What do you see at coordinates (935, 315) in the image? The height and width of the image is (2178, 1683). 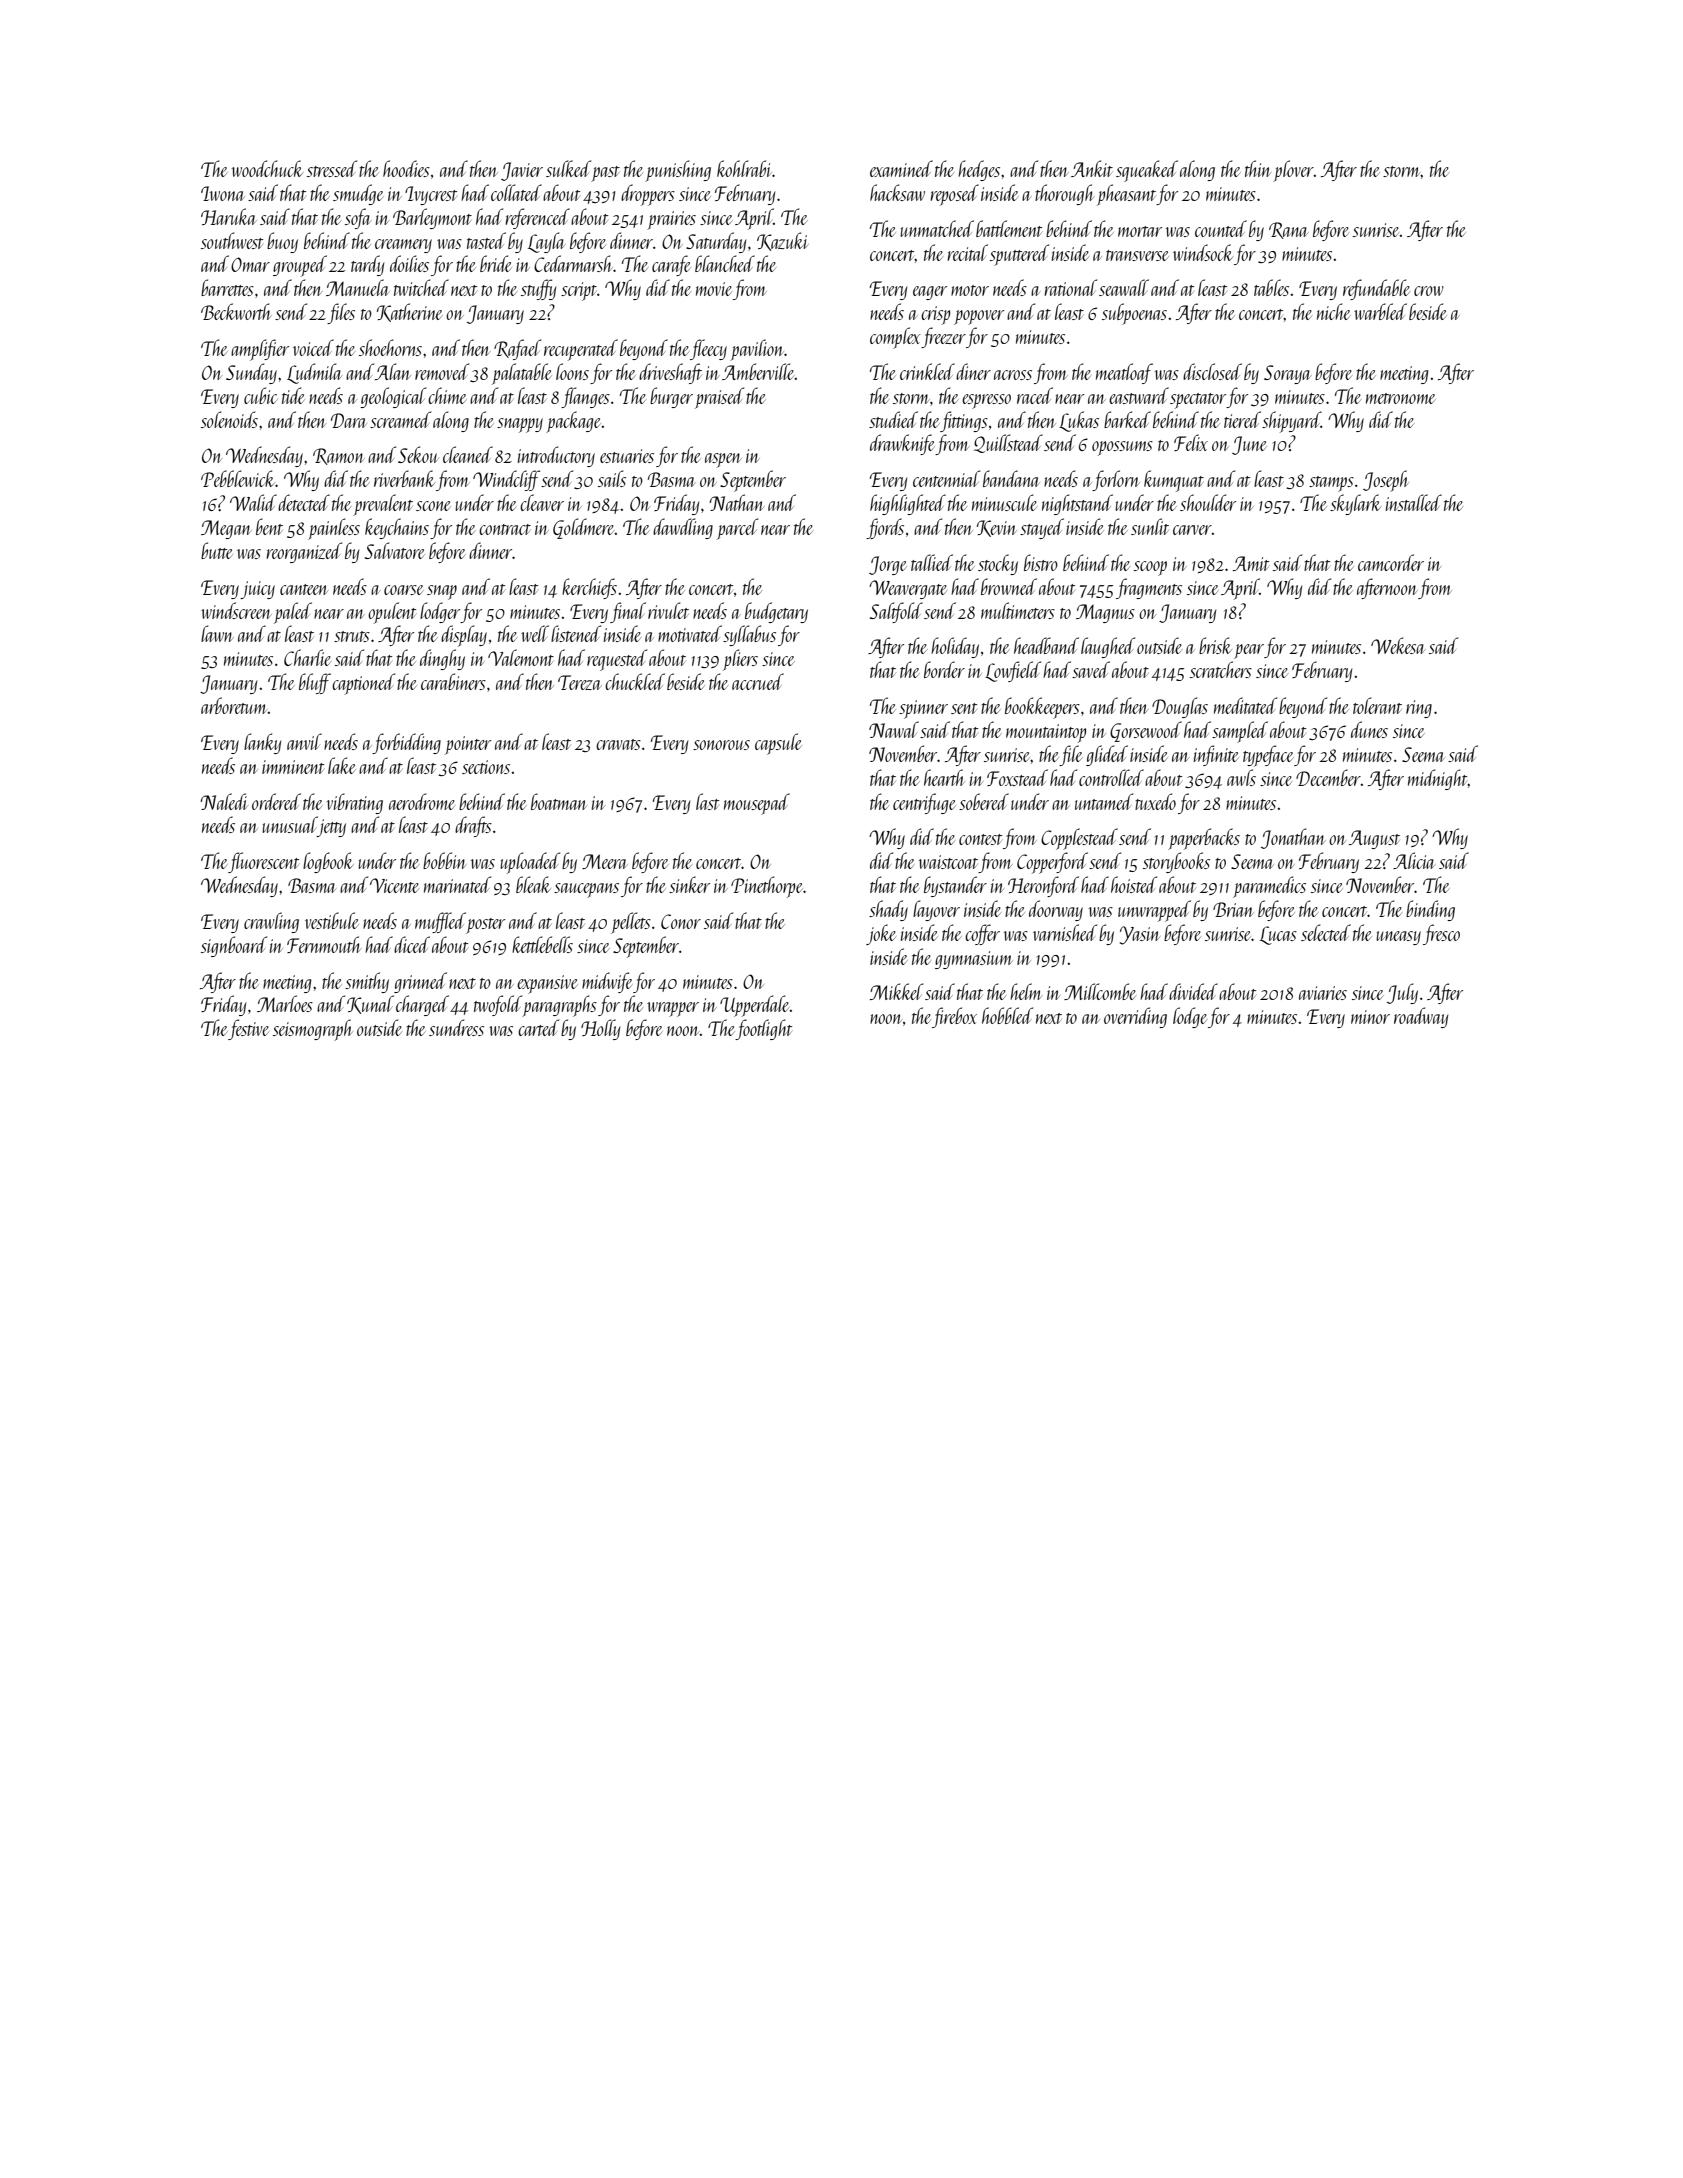 I see `crisp` at bounding box center [935, 315].
